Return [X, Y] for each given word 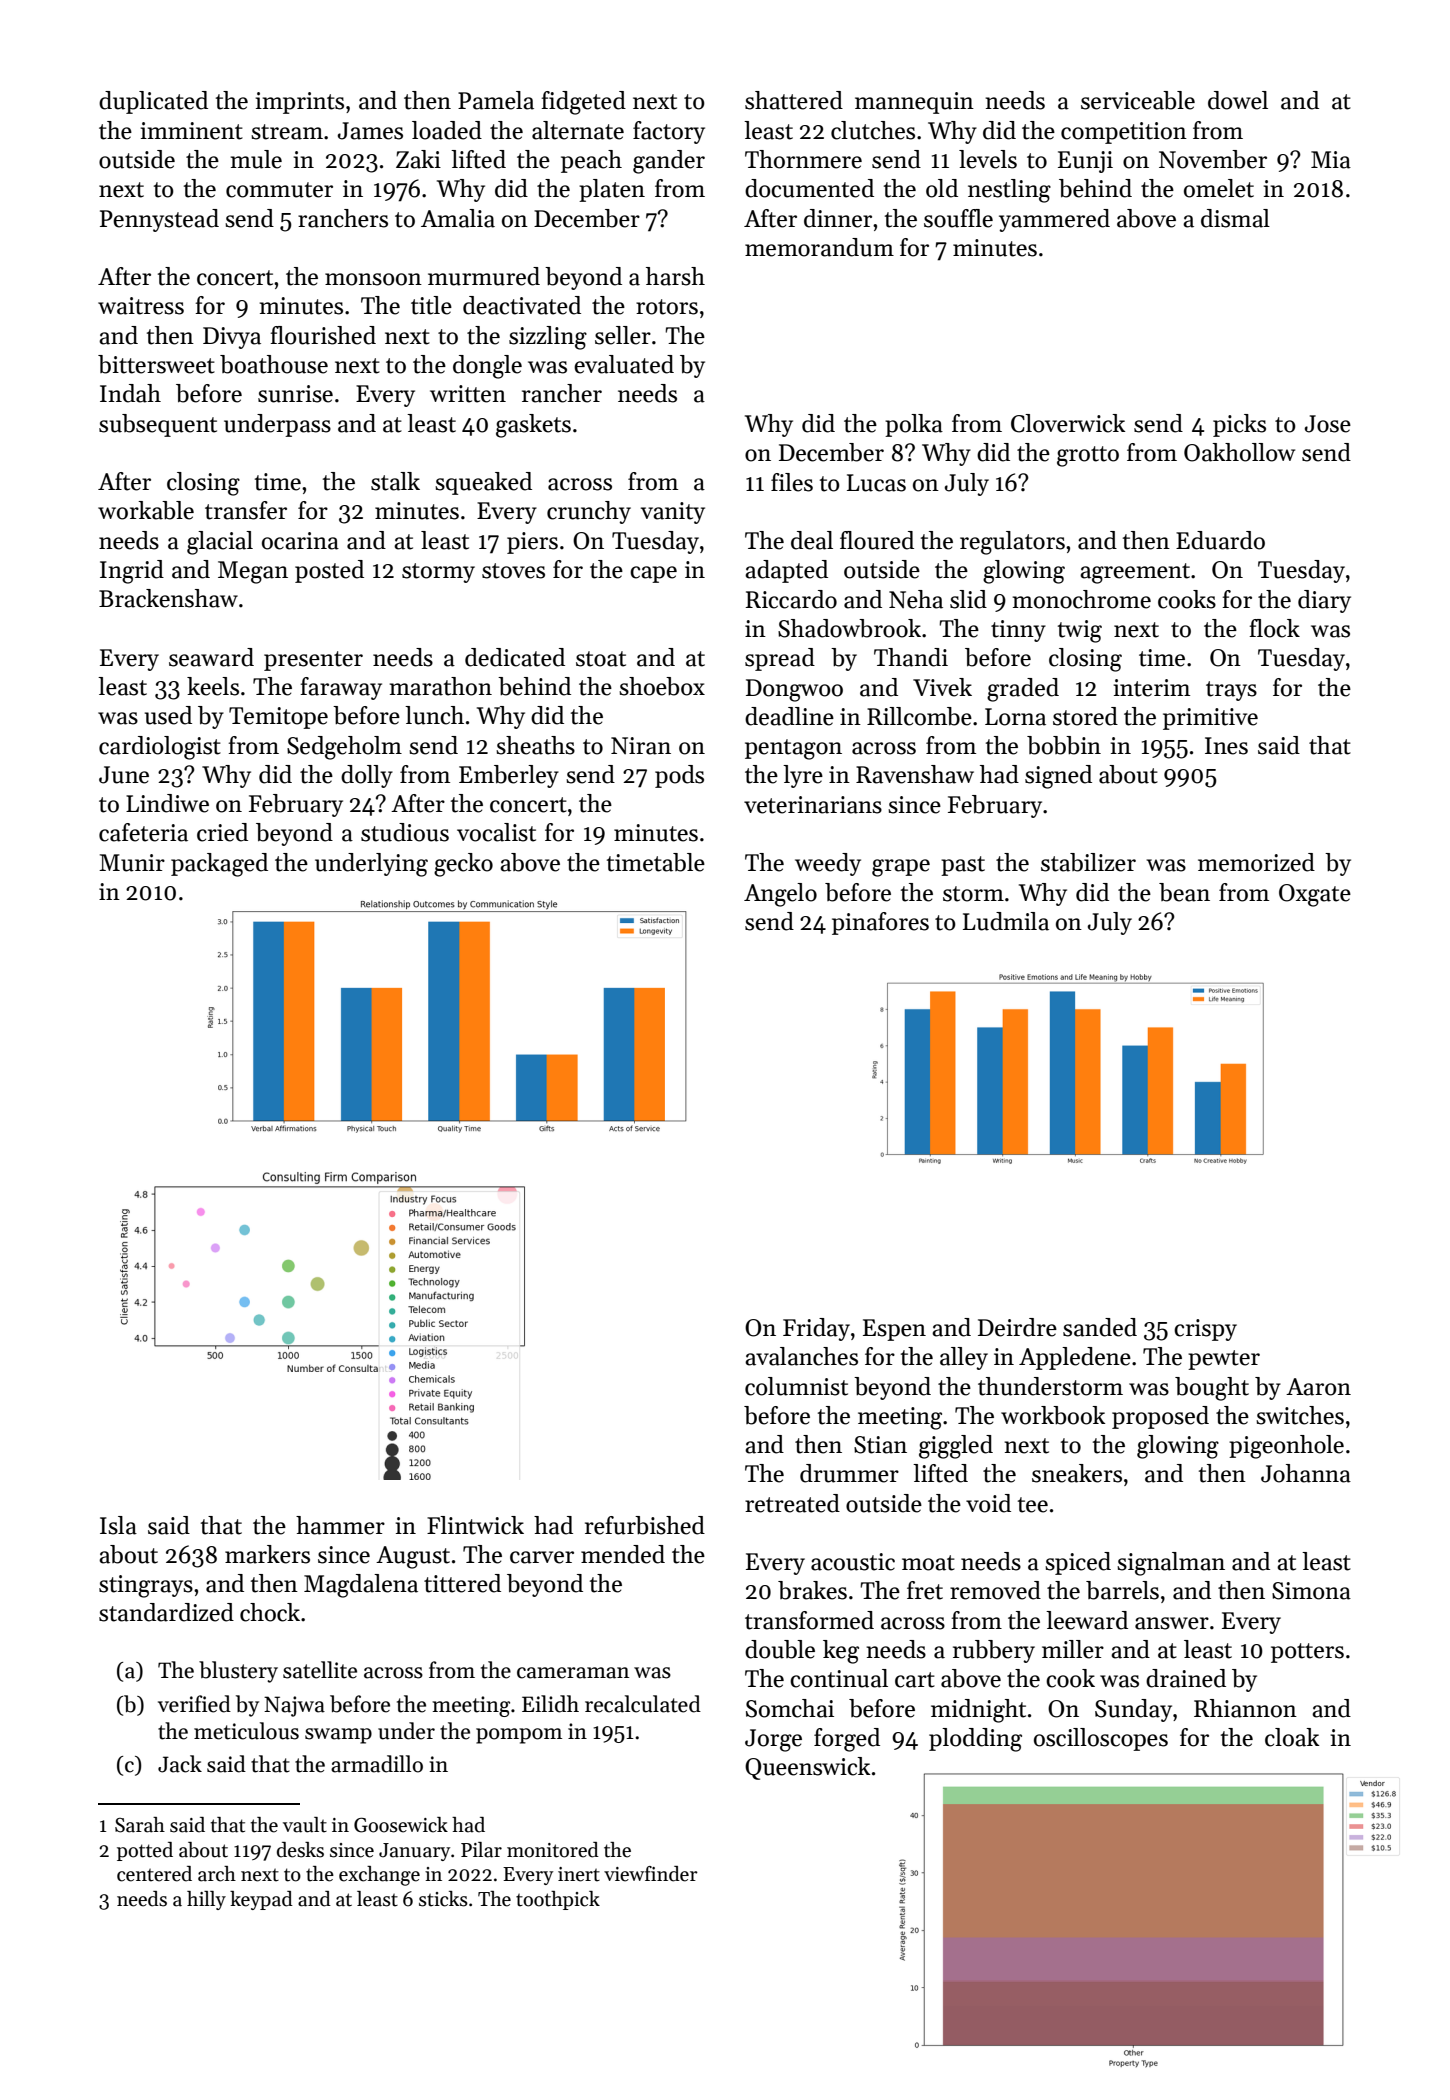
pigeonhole [1286, 1447]
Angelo [780, 895]
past [963, 866]
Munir [132, 863]
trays [1231, 691]
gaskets [533, 426]
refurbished [645, 1525]
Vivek [942, 687]
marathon [441, 686]
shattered [794, 100]
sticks [443, 1899]
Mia [1331, 160]
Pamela [496, 100]
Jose [1328, 424]
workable [146, 510]
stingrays [146, 1586]
